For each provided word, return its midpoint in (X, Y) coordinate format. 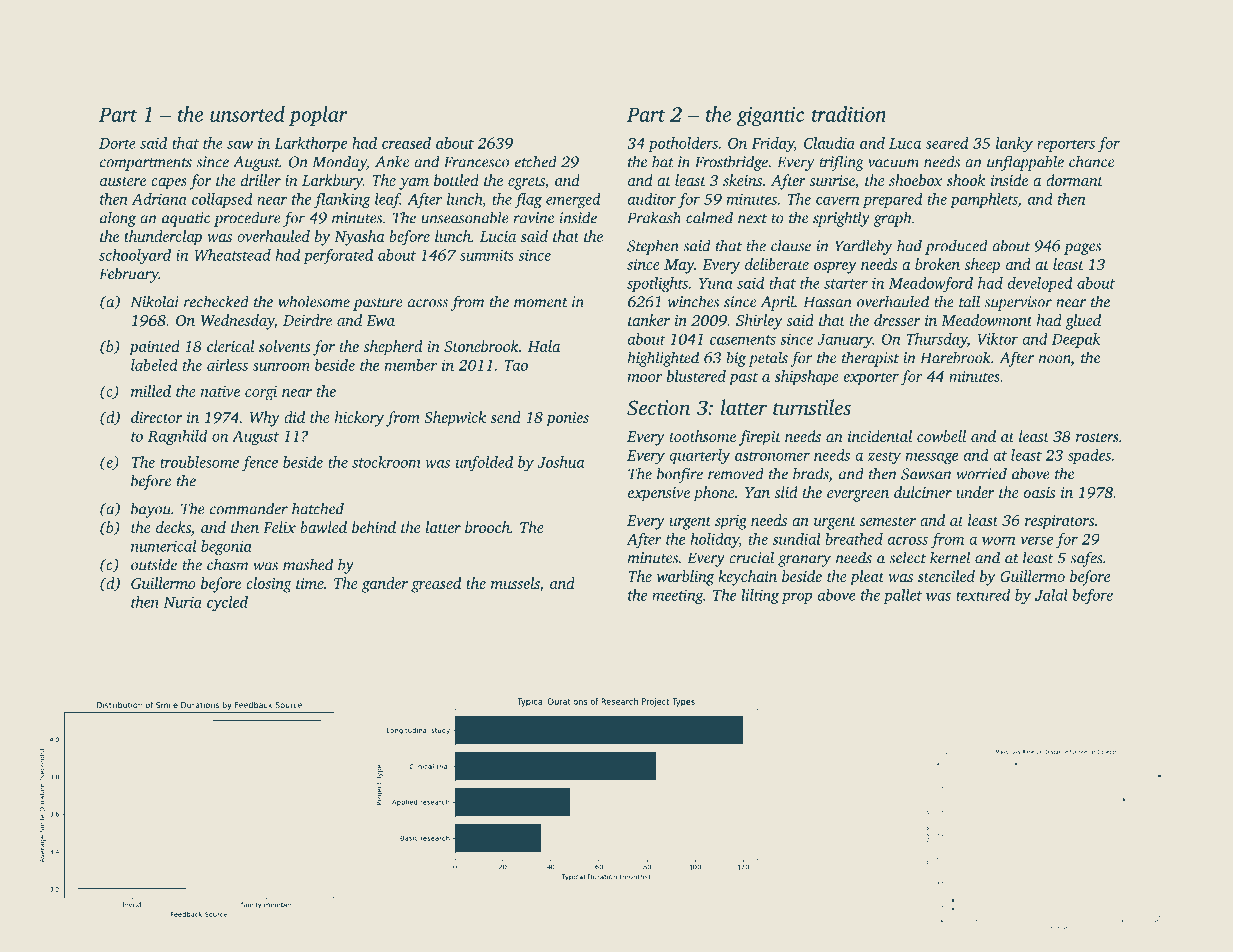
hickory (359, 419)
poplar (318, 116)
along (118, 219)
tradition (849, 114)
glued (1083, 322)
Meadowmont (987, 320)
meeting (677, 596)
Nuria (182, 602)
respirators (1059, 522)
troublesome (199, 462)
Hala (544, 346)
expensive (659, 494)
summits (487, 255)
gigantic (770, 117)
